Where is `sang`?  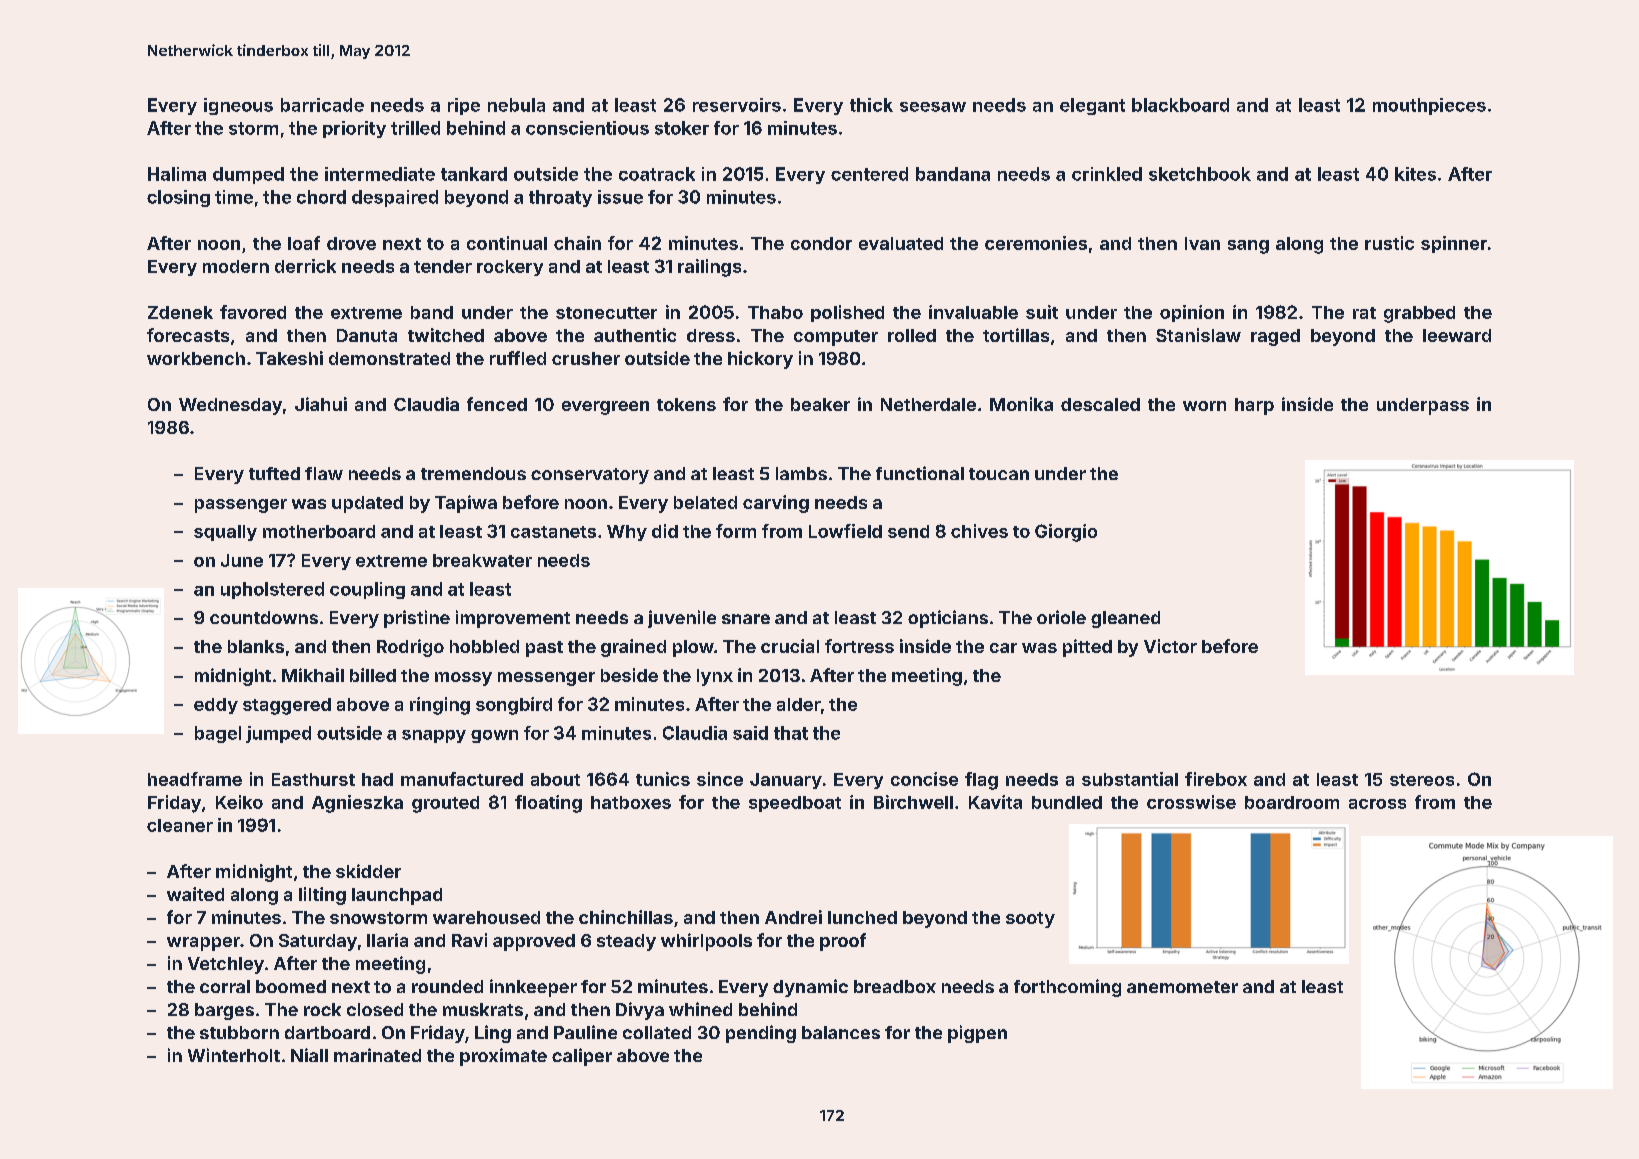
sang is located at coordinates (1248, 247).
